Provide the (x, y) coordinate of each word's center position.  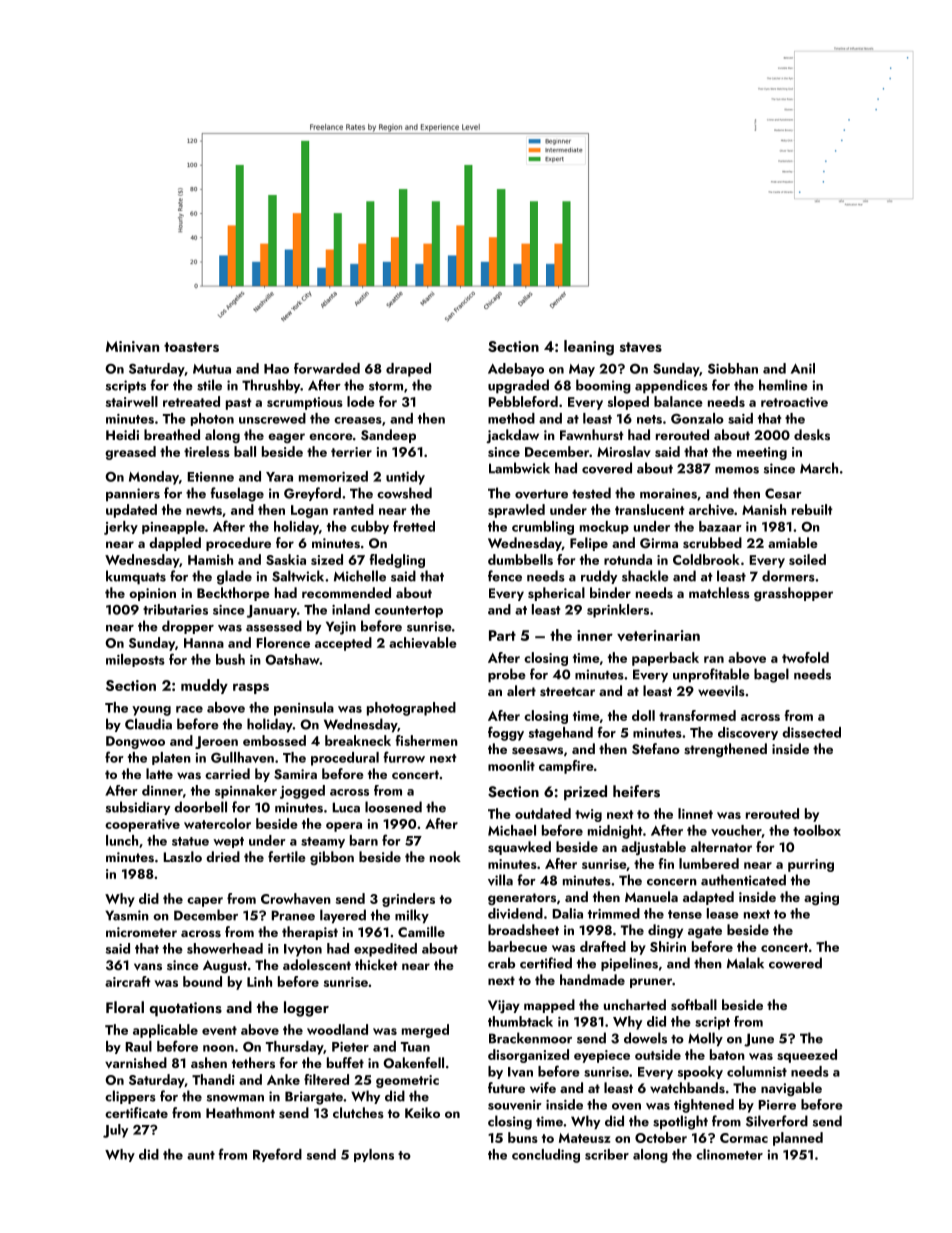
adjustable (653, 848)
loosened (393, 807)
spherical (556, 594)
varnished (136, 1063)
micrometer (141, 932)
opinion (152, 594)
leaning (589, 348)
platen (171, 758)
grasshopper (793, 594)
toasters (191, 347)
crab (501, 963)
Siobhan (733, 368)
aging (821, 898)
